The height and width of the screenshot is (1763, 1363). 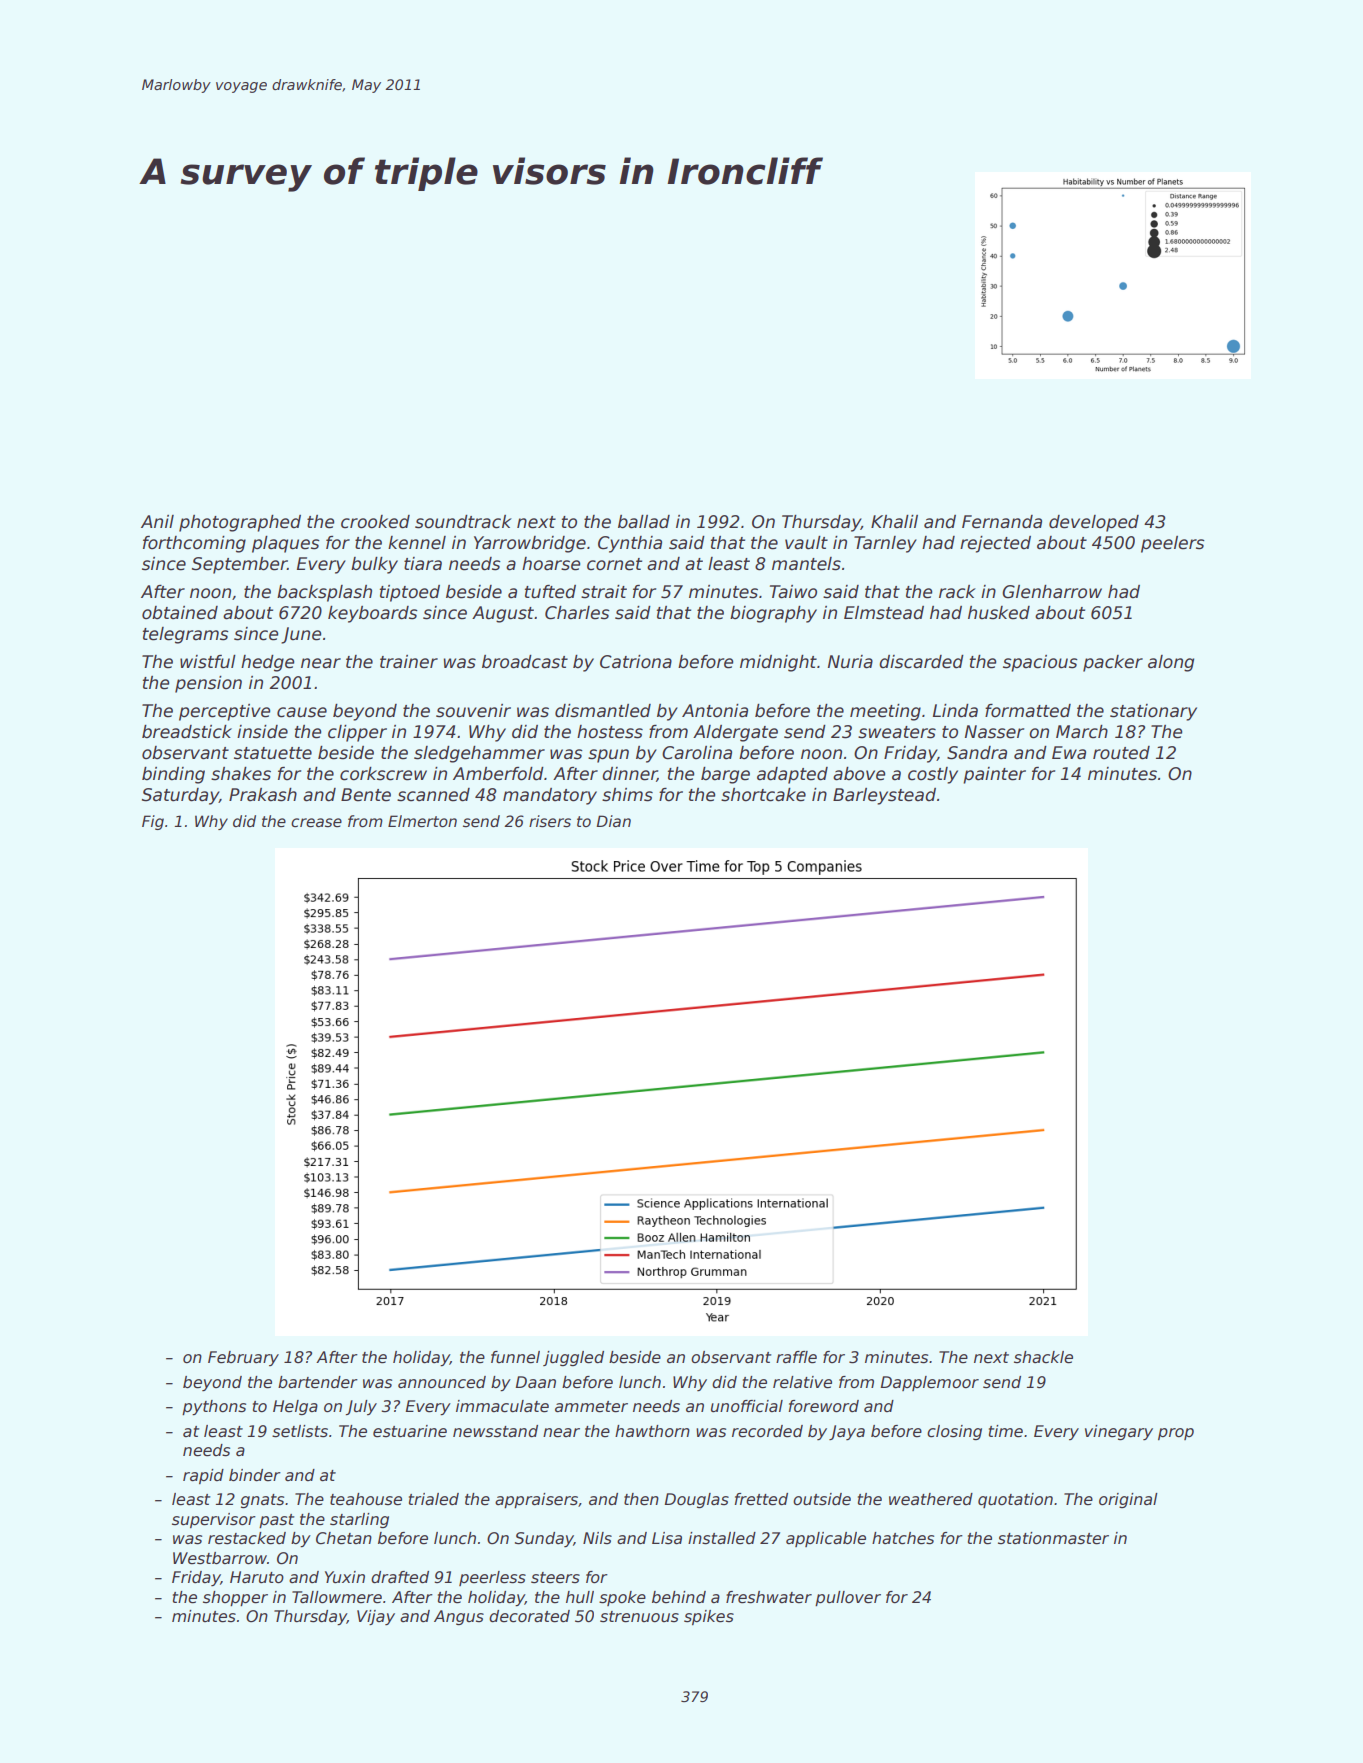 I want to click on rapid, so click(x=203, y=1476).
